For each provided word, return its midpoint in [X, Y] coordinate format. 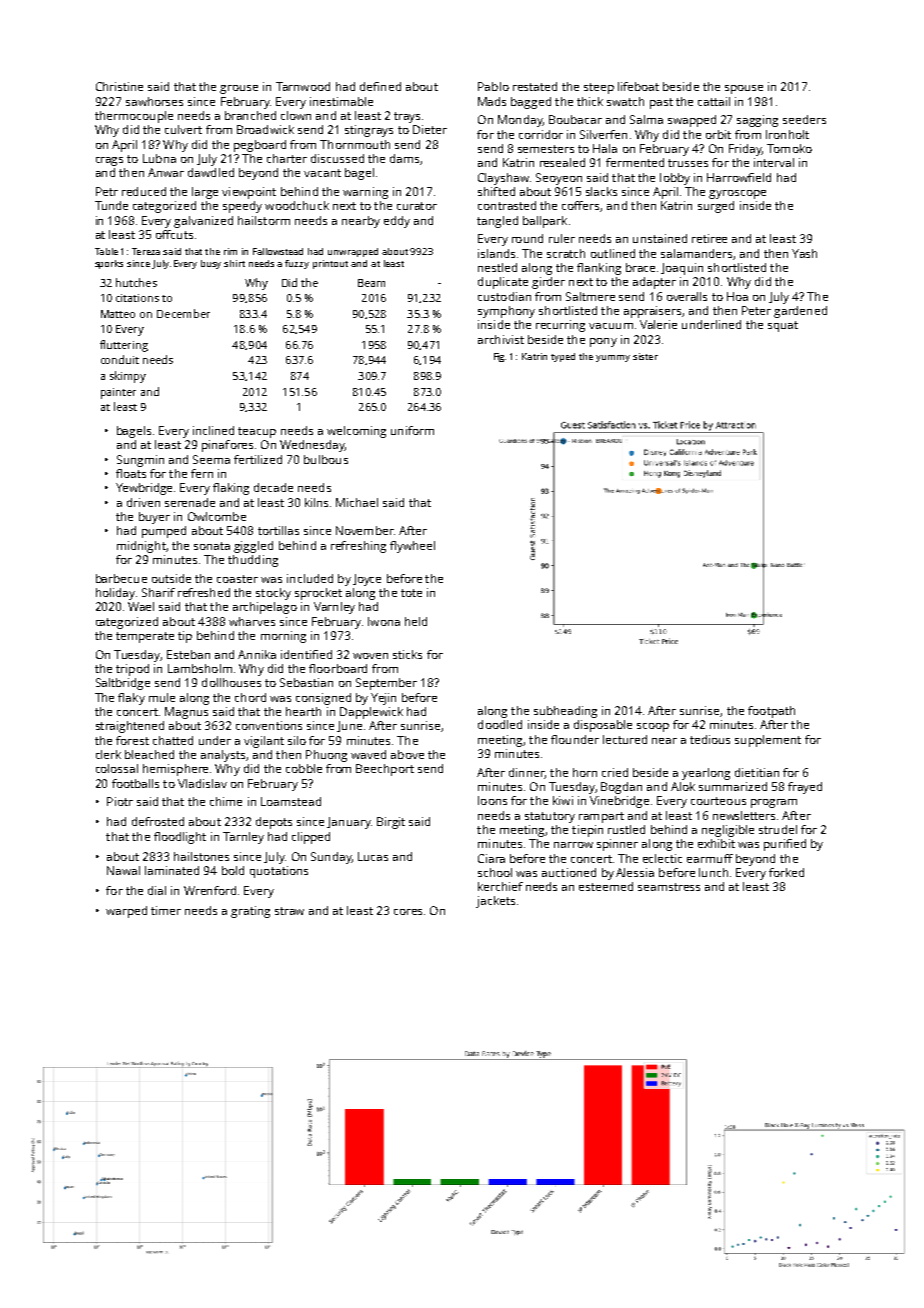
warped [126, 912]
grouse [239, 89]
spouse [744, 89]
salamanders [696, 253]
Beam [371, 283]
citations [137, 298]
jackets [495, 902]
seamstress [669, 887]
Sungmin [140, 461]
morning [283, 637]
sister [645, 356]
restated [535, 86]
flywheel [412, 547]
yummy [613, 358]
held [416, 621]
